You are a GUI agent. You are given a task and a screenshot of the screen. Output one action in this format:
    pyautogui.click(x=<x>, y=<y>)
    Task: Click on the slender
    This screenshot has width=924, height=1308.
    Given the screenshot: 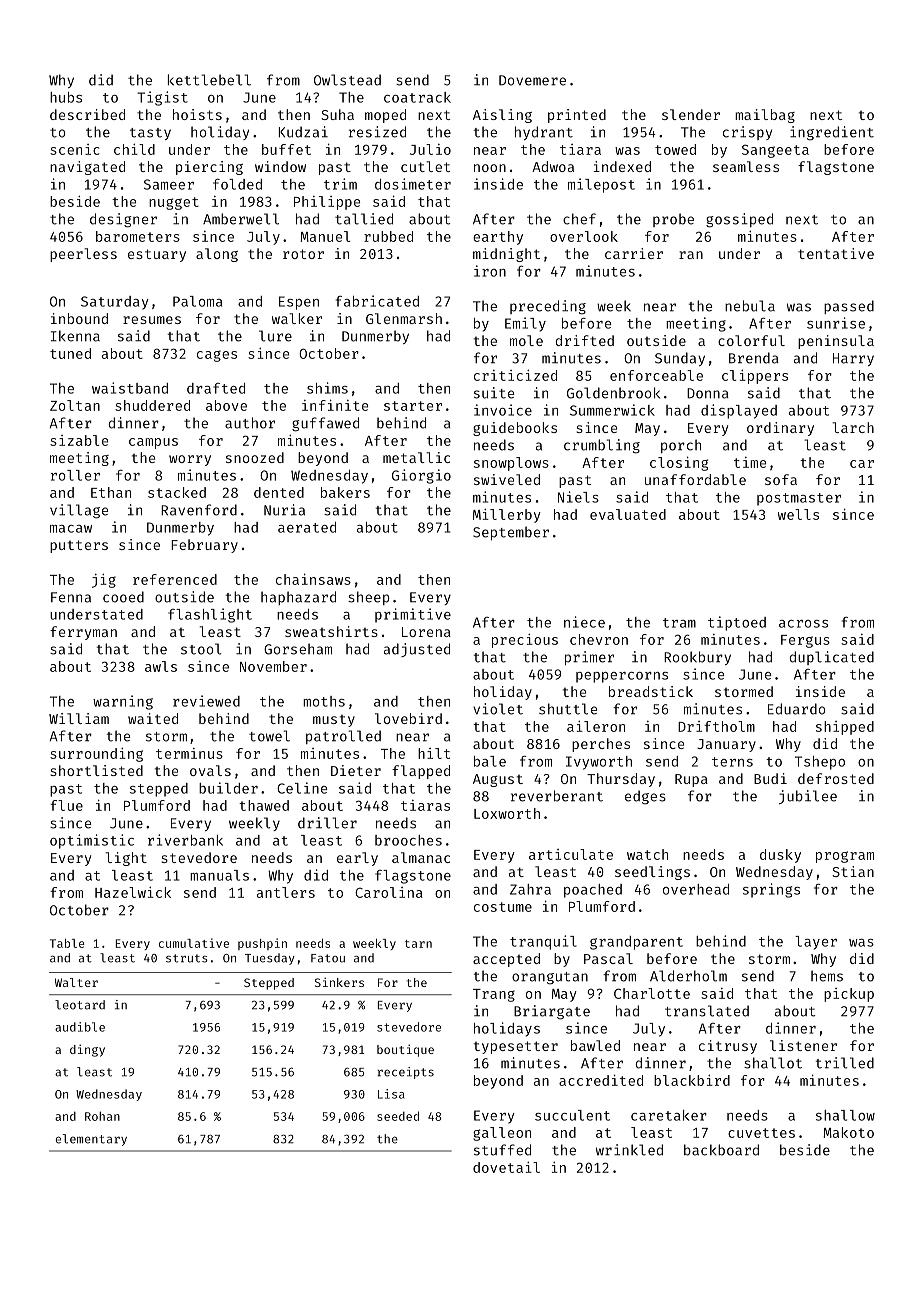 What is the action you would take?
    pyautogui.click(x=691, y=114)
